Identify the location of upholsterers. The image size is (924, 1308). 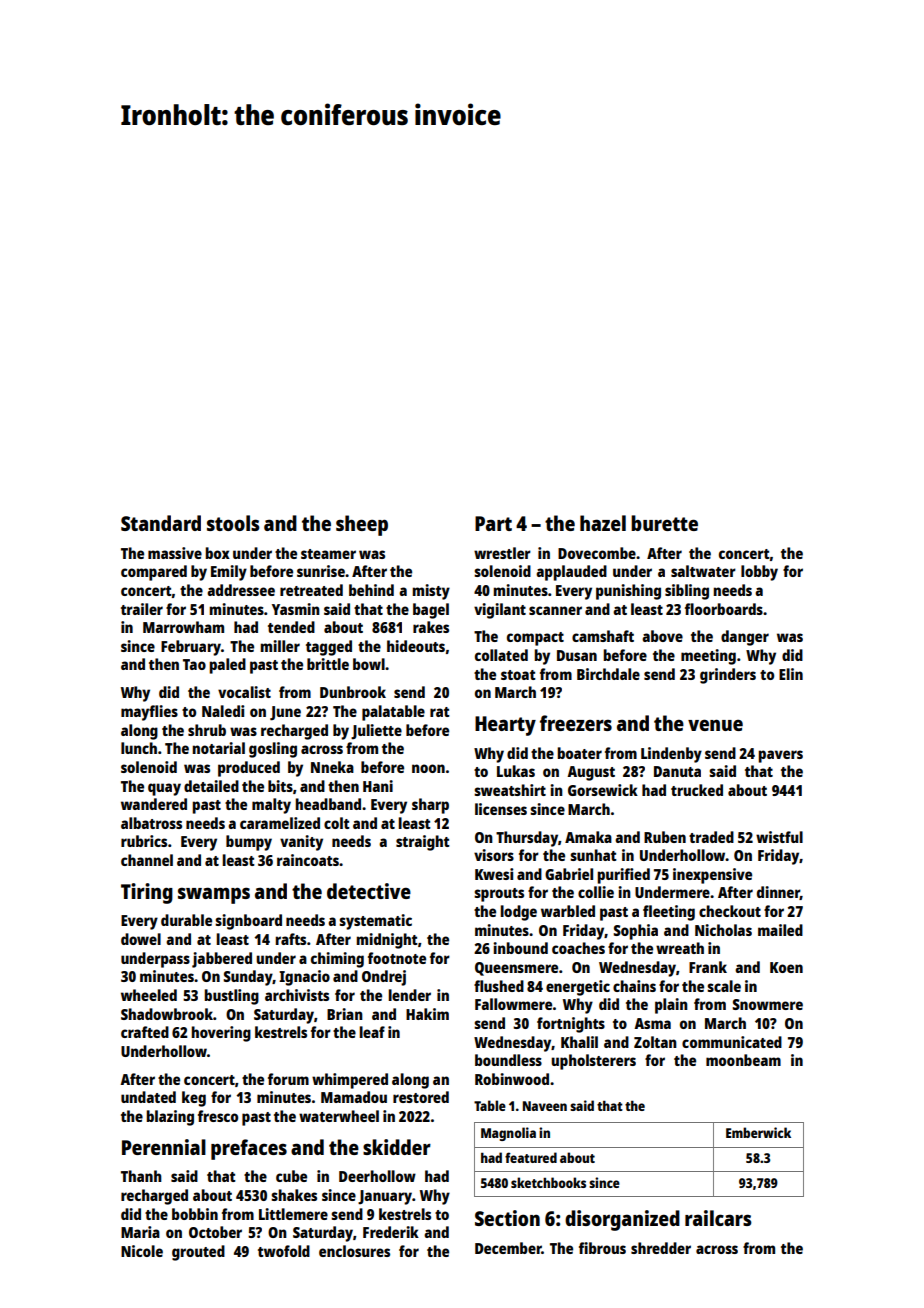
(593, 1062).
